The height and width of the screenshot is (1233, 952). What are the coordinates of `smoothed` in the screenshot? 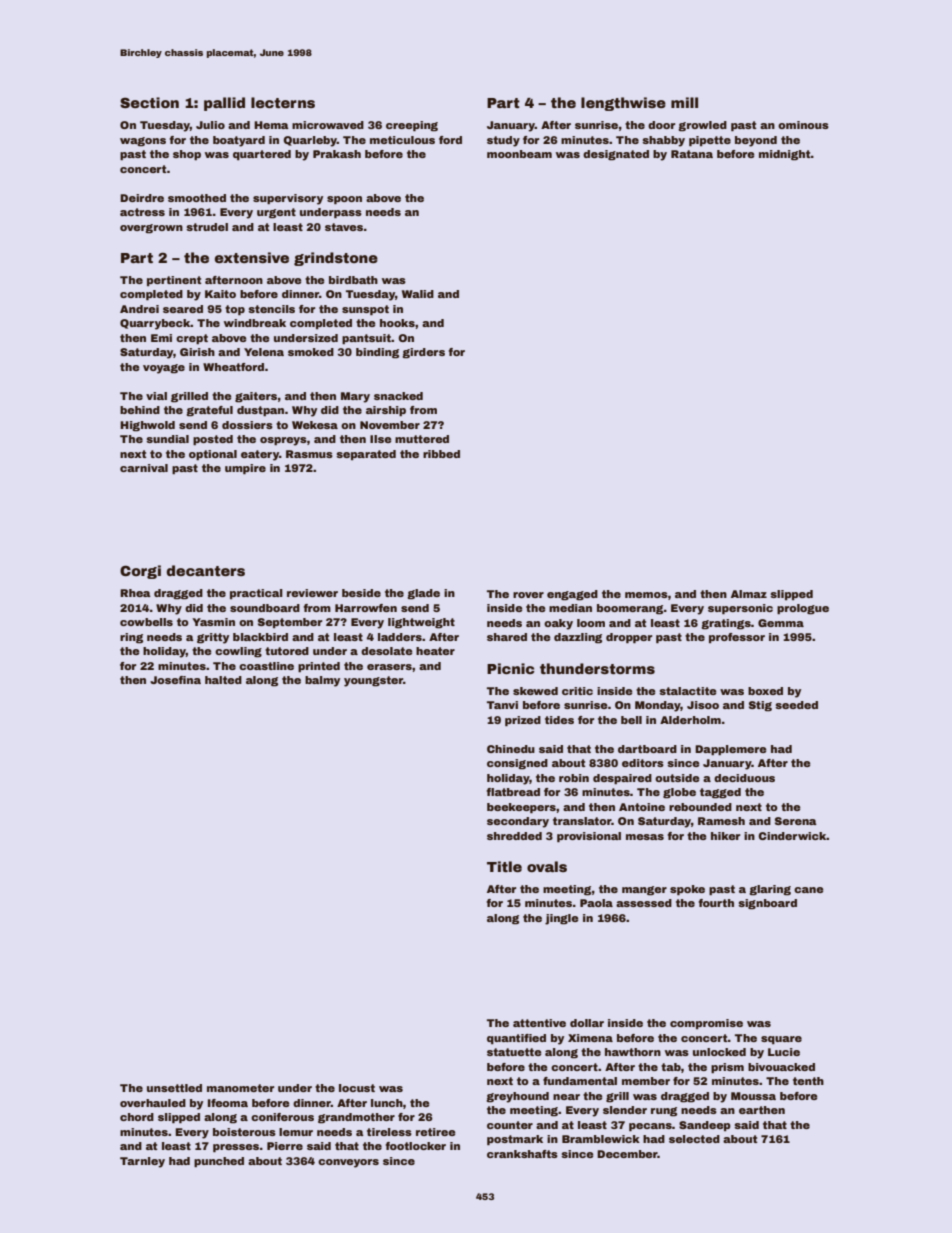 It's located at (197, 198).
